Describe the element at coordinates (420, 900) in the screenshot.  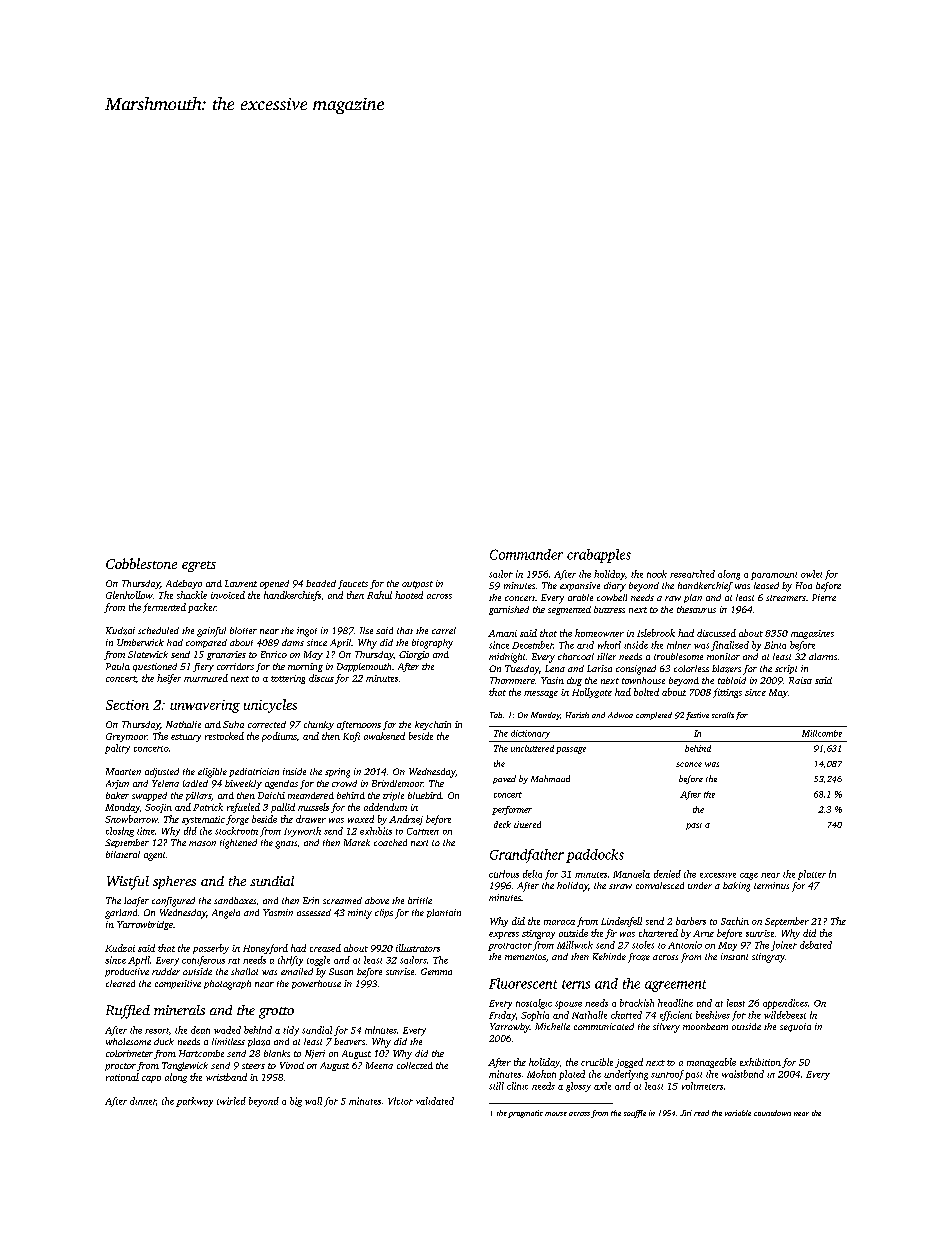
I see `brittle` at that location.
